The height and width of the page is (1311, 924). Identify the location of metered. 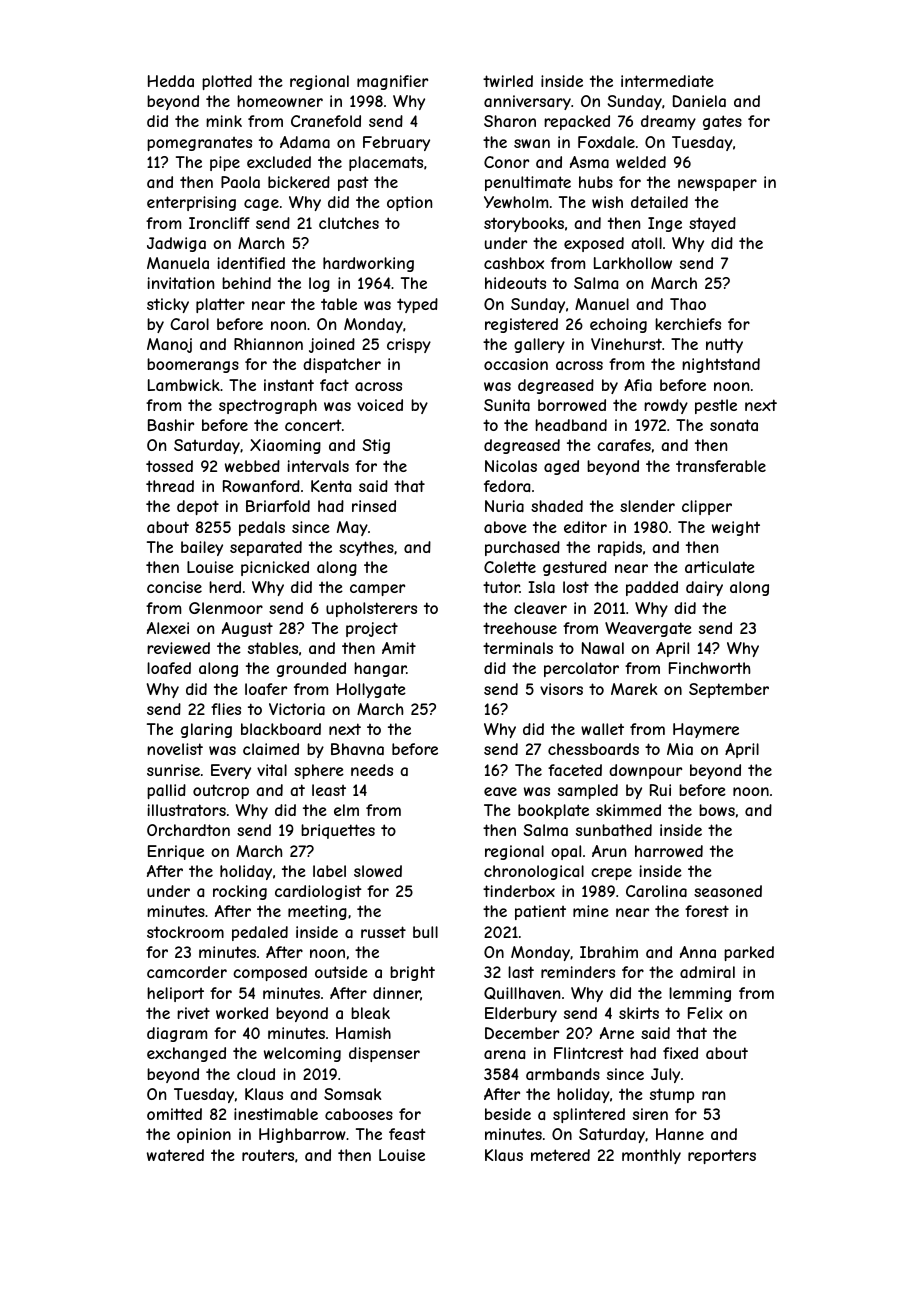
(560, 1155).
